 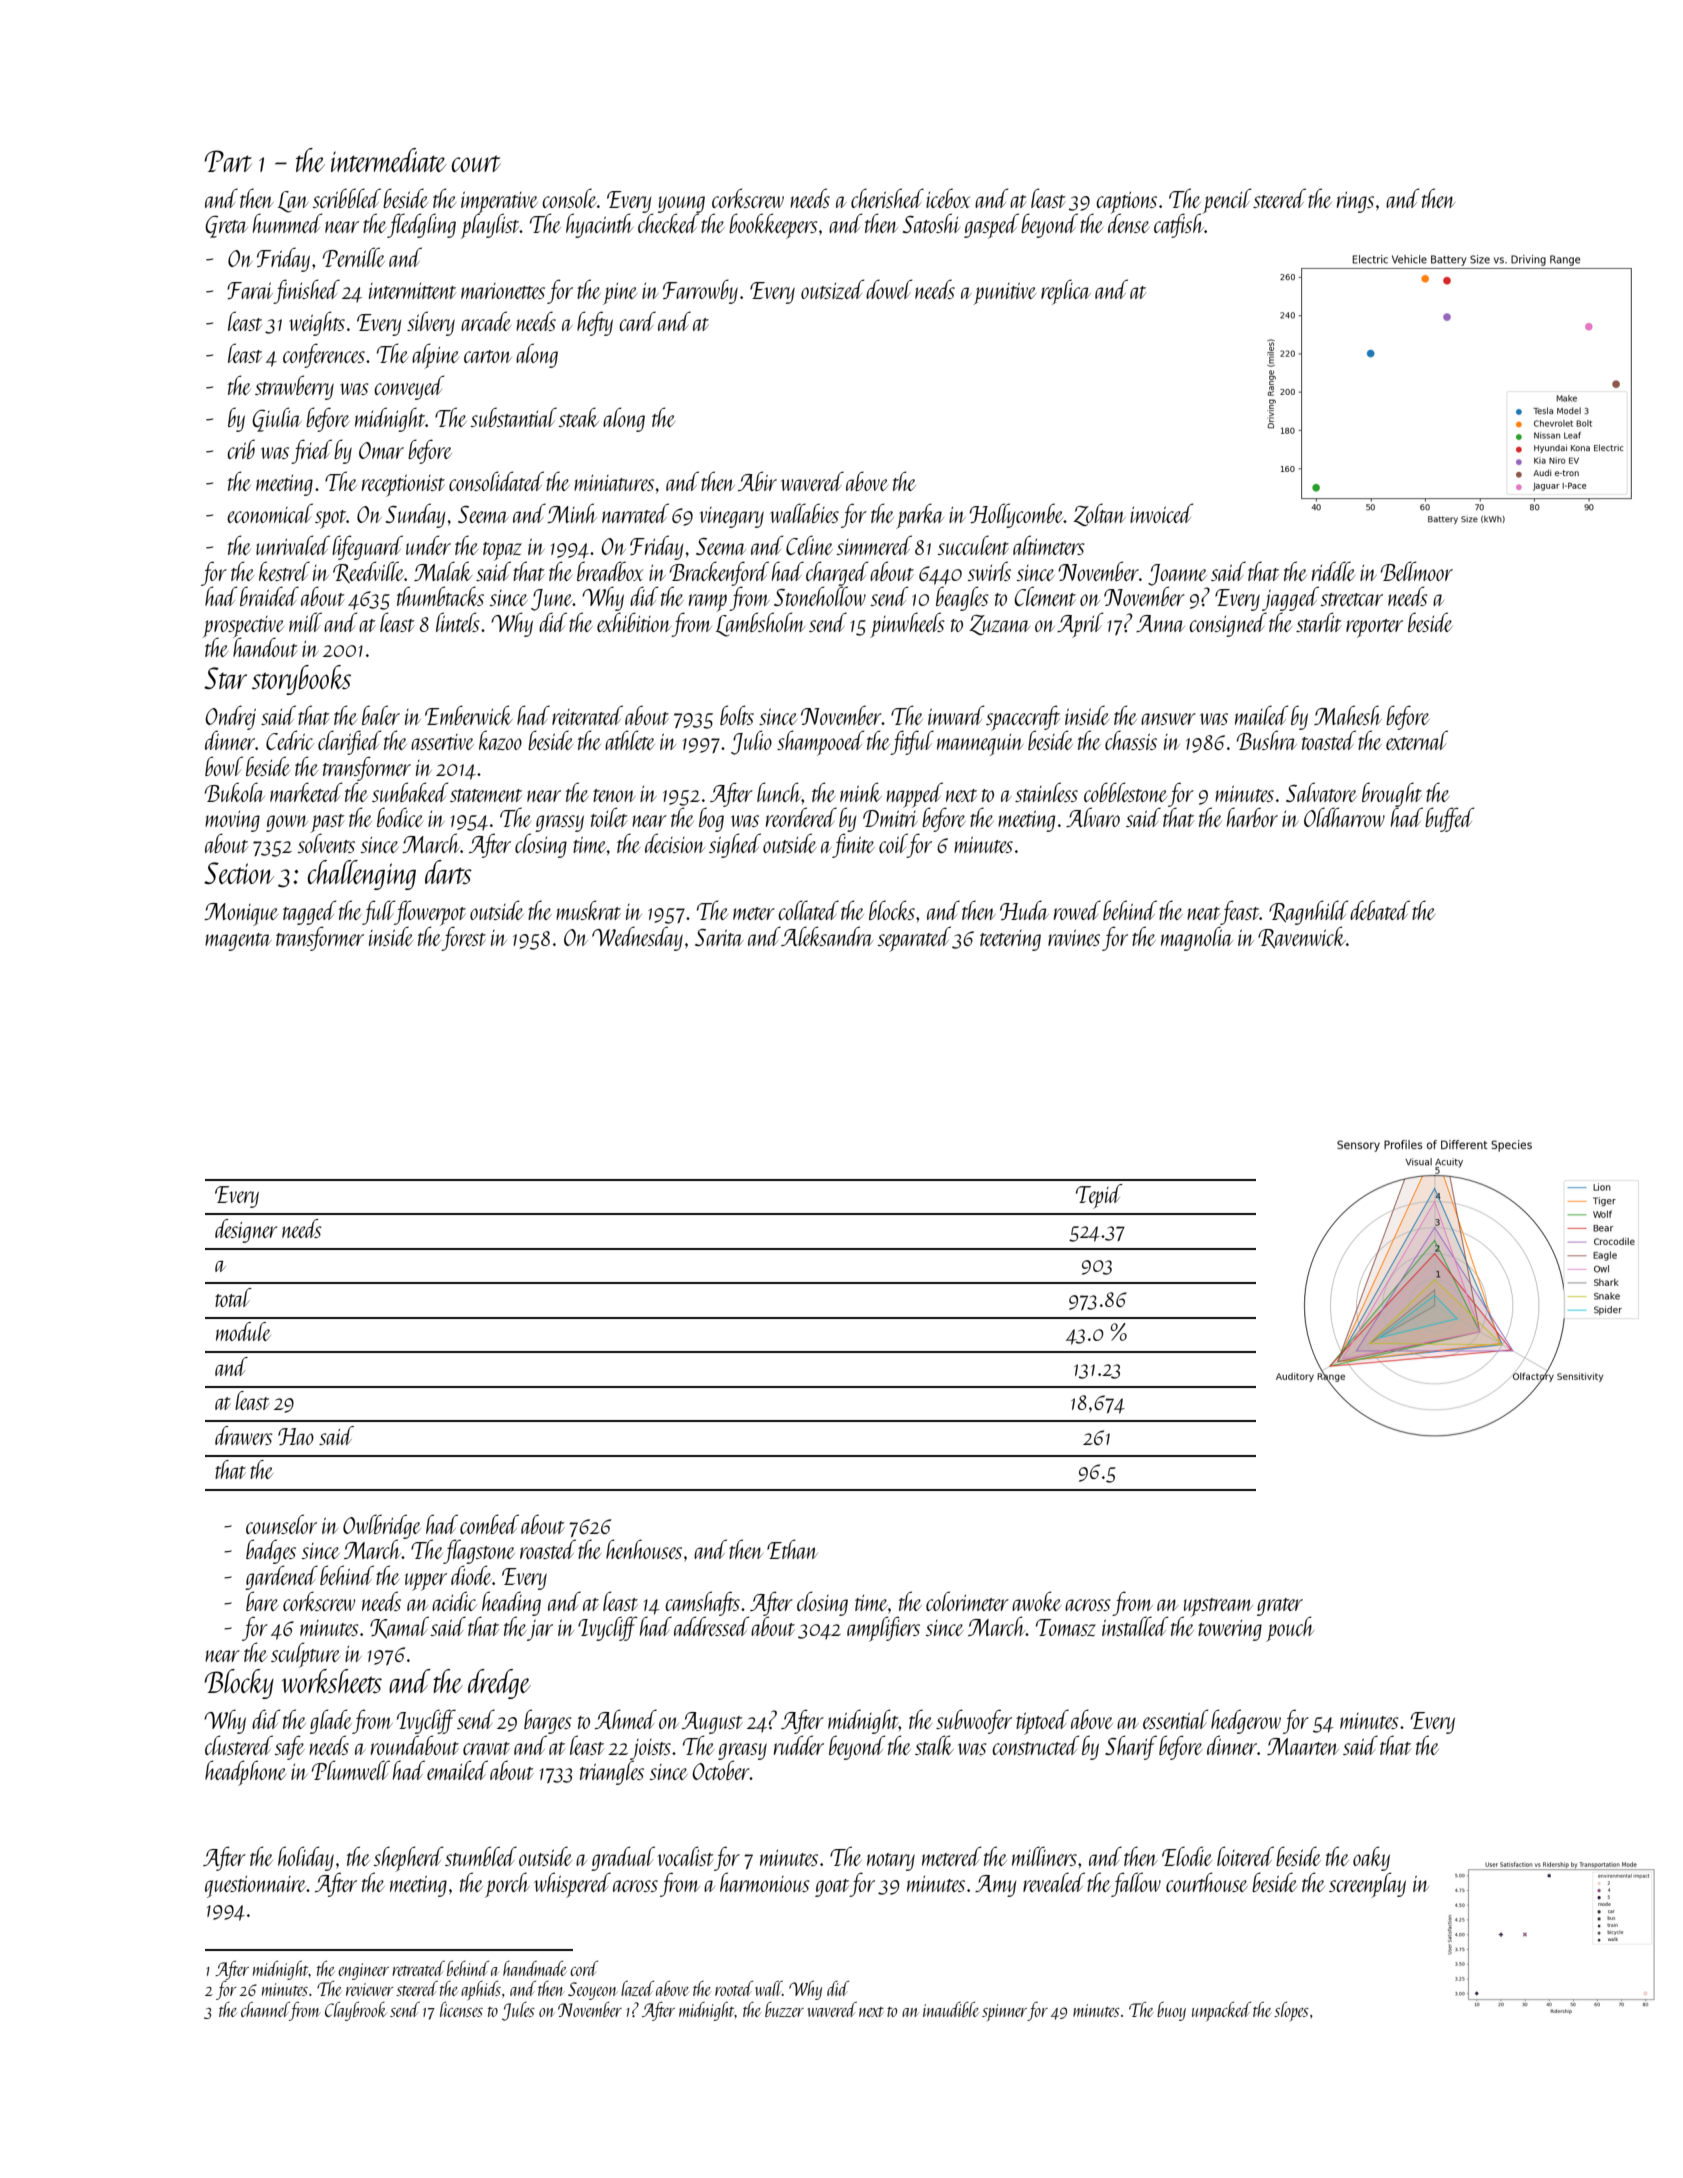 I want to click on Omar, so click(x=381, y=450).
